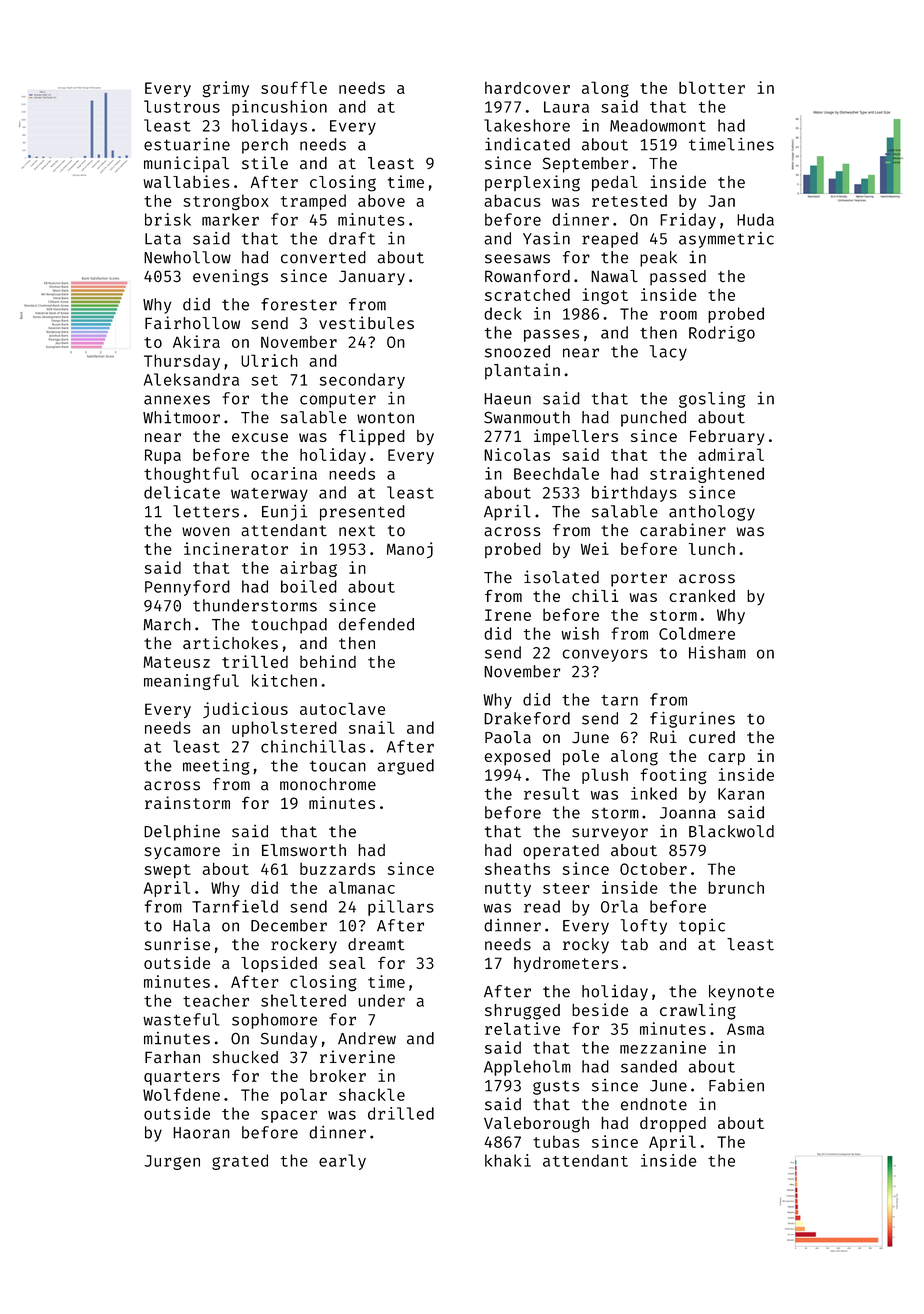 The image size is (924, 1314). I want to click on above, so click(381, 200).
